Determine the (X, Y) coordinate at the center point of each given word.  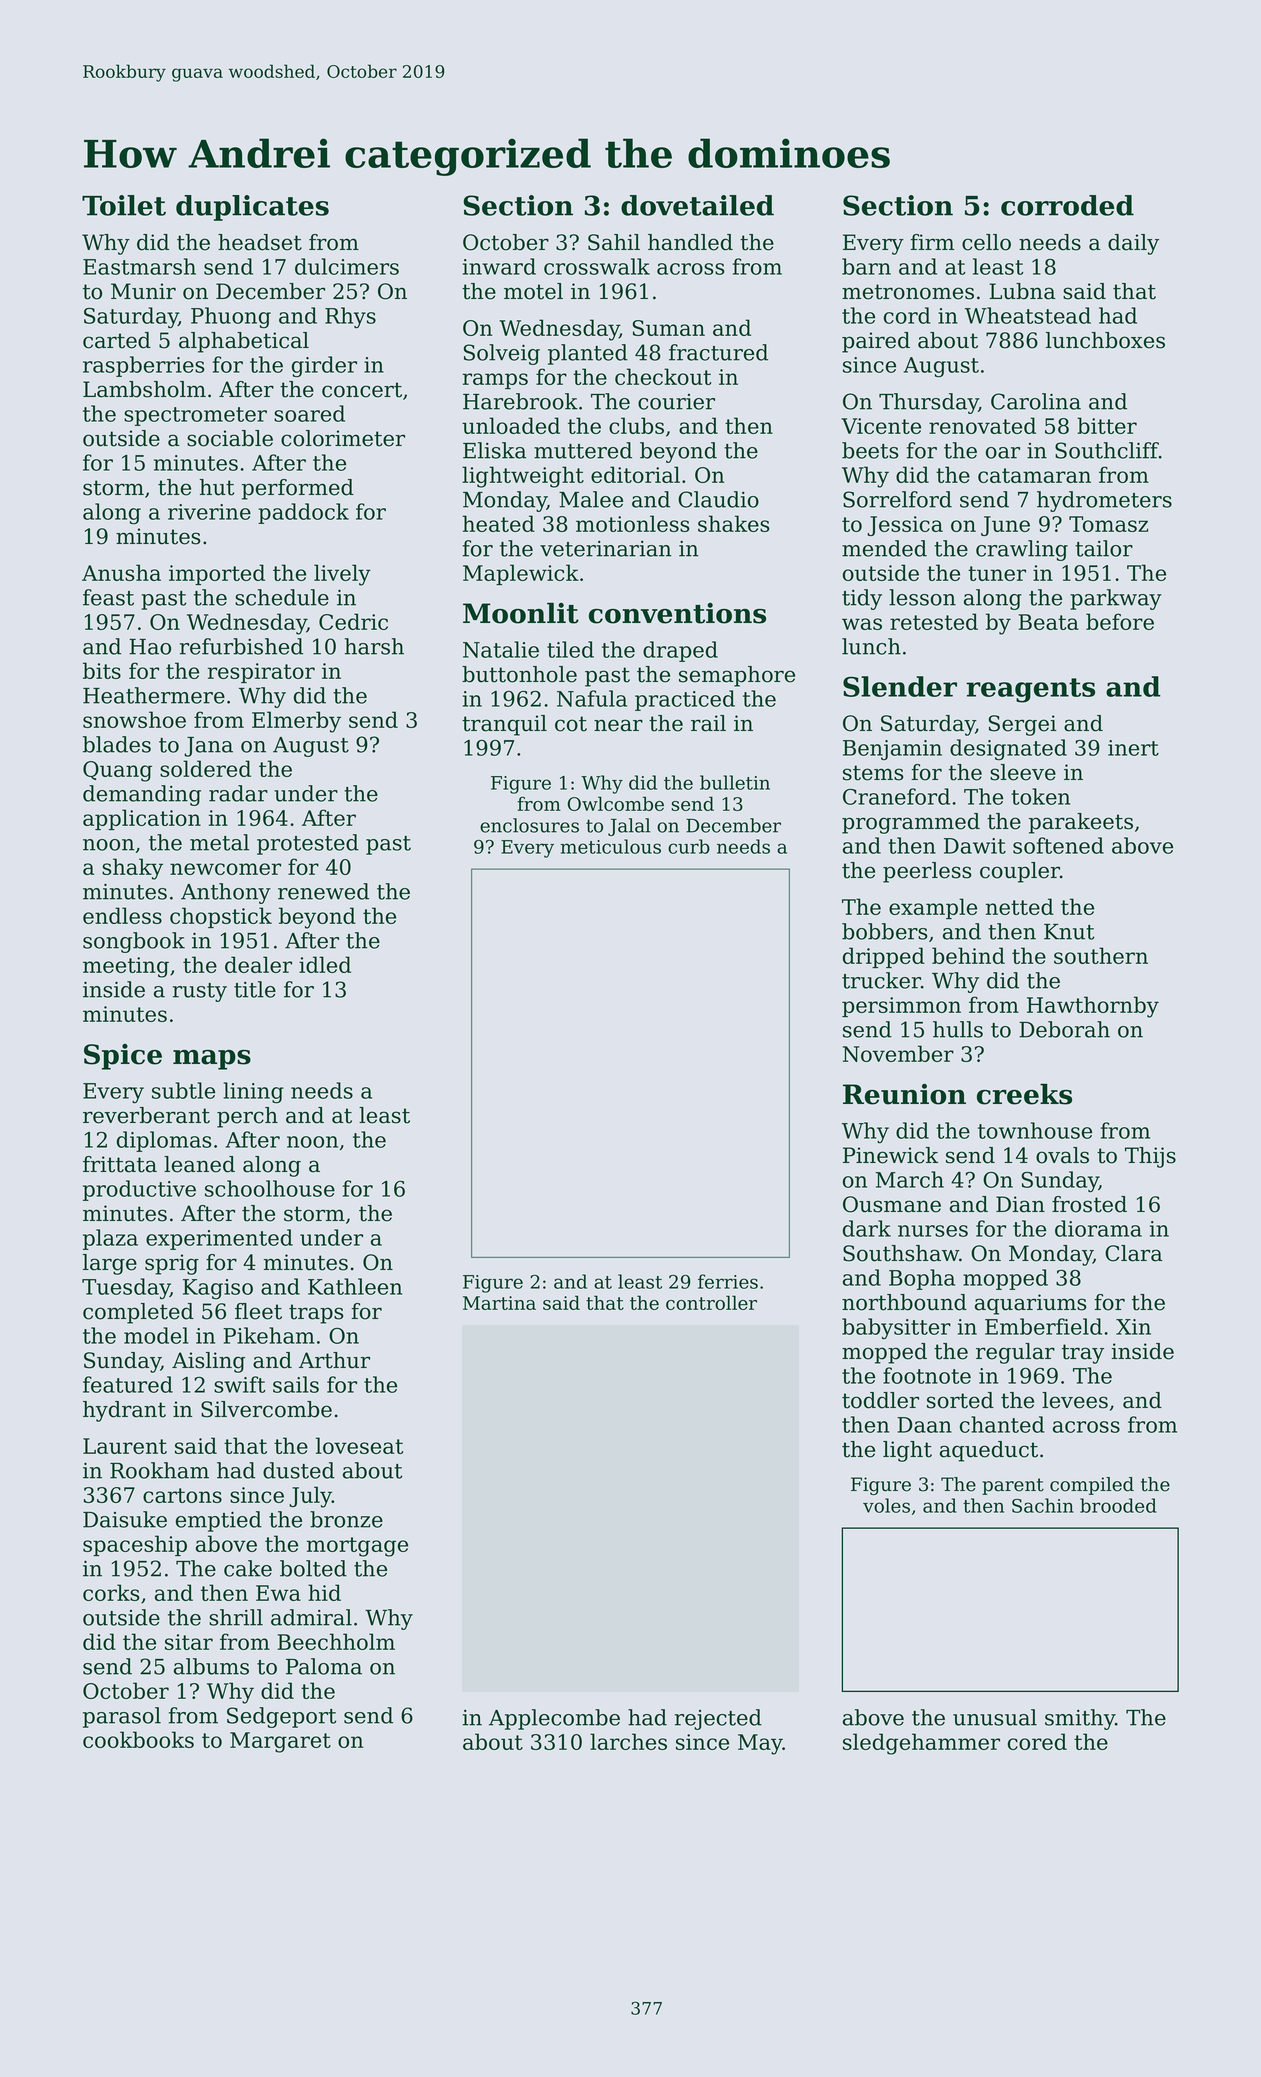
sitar (189, 1642)
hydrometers (1104, 501)
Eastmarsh (139, 266)
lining (253, 1093)
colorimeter (343, 438)
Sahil (614, 242)
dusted (299, 1470)
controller (711, 1302)
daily (1133, 244)
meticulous (610, 846)
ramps (495, 381)
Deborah (1064, 1029)
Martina (499, 1303)
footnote (927, 1375)
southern (1101, 955)
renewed (323, 891)
